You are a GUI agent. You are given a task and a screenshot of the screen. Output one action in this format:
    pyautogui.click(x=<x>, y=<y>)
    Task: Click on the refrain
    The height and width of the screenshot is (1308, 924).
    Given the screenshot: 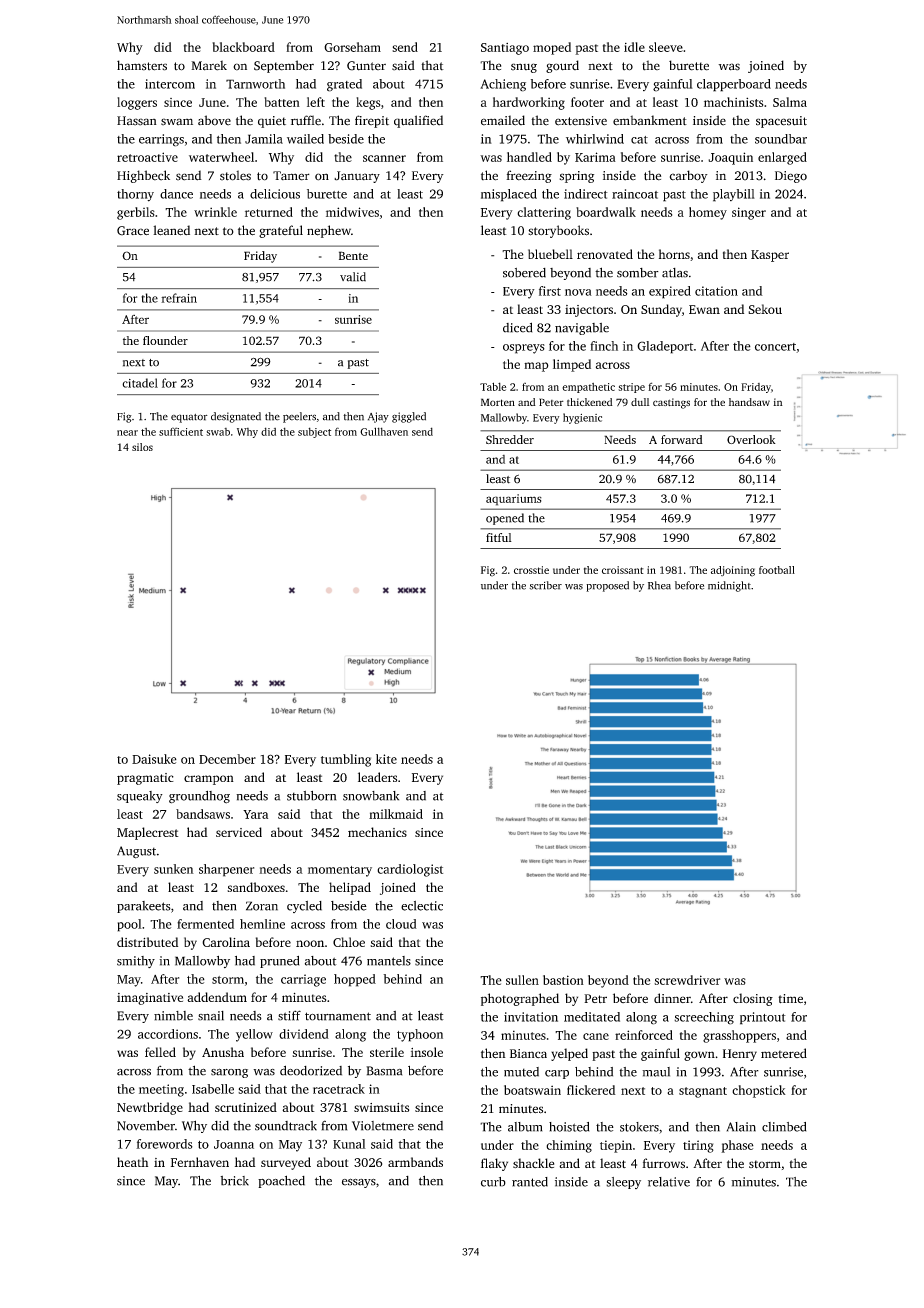 What is the action you would take?
    pyautogui.click(x=179, y=298)
